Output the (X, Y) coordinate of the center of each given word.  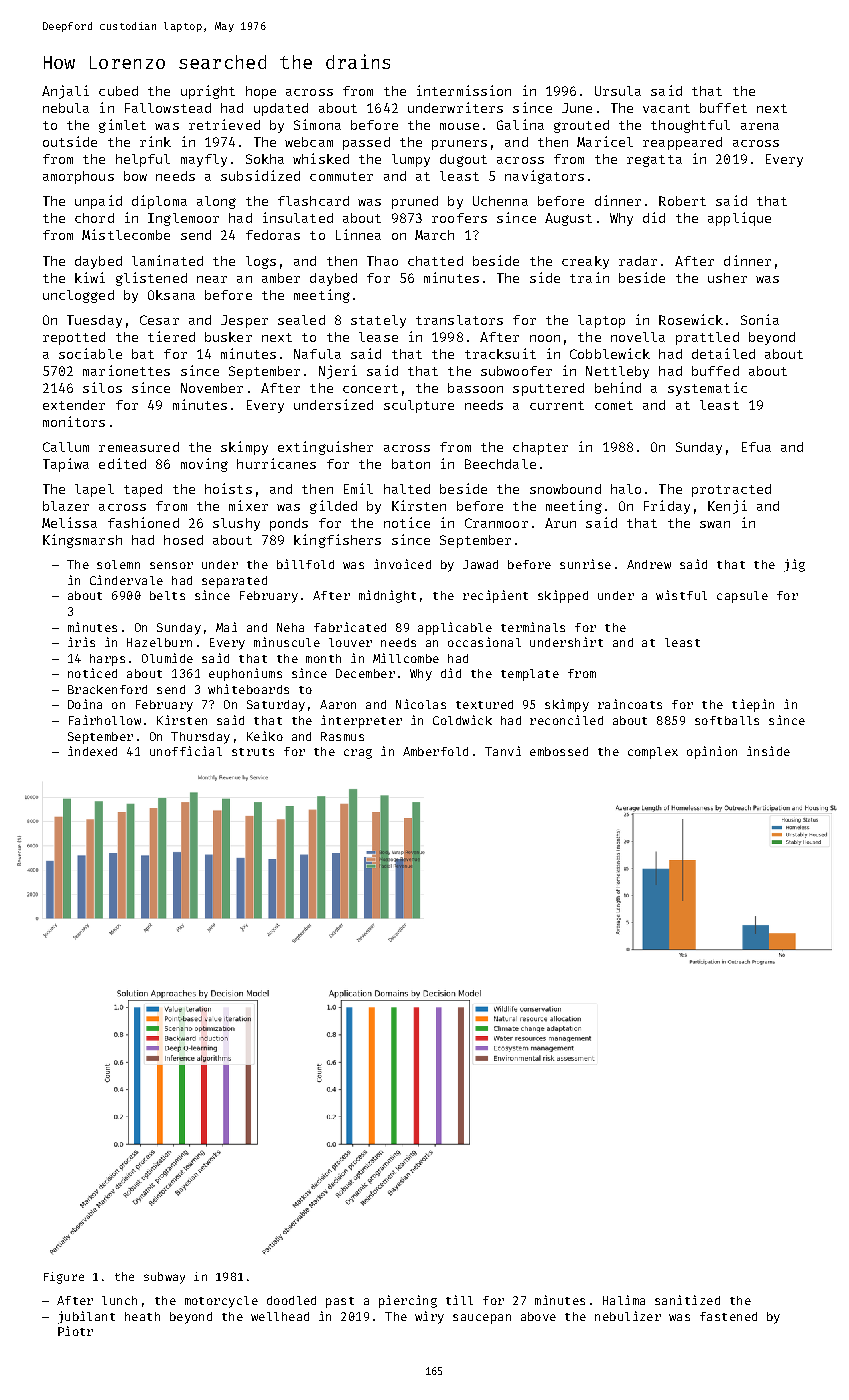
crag (358, 754)
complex (653, 753)
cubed (118, 91)
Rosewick (691, 319)
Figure (64, 1278)
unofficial (186, 751)
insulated (298, 217)
